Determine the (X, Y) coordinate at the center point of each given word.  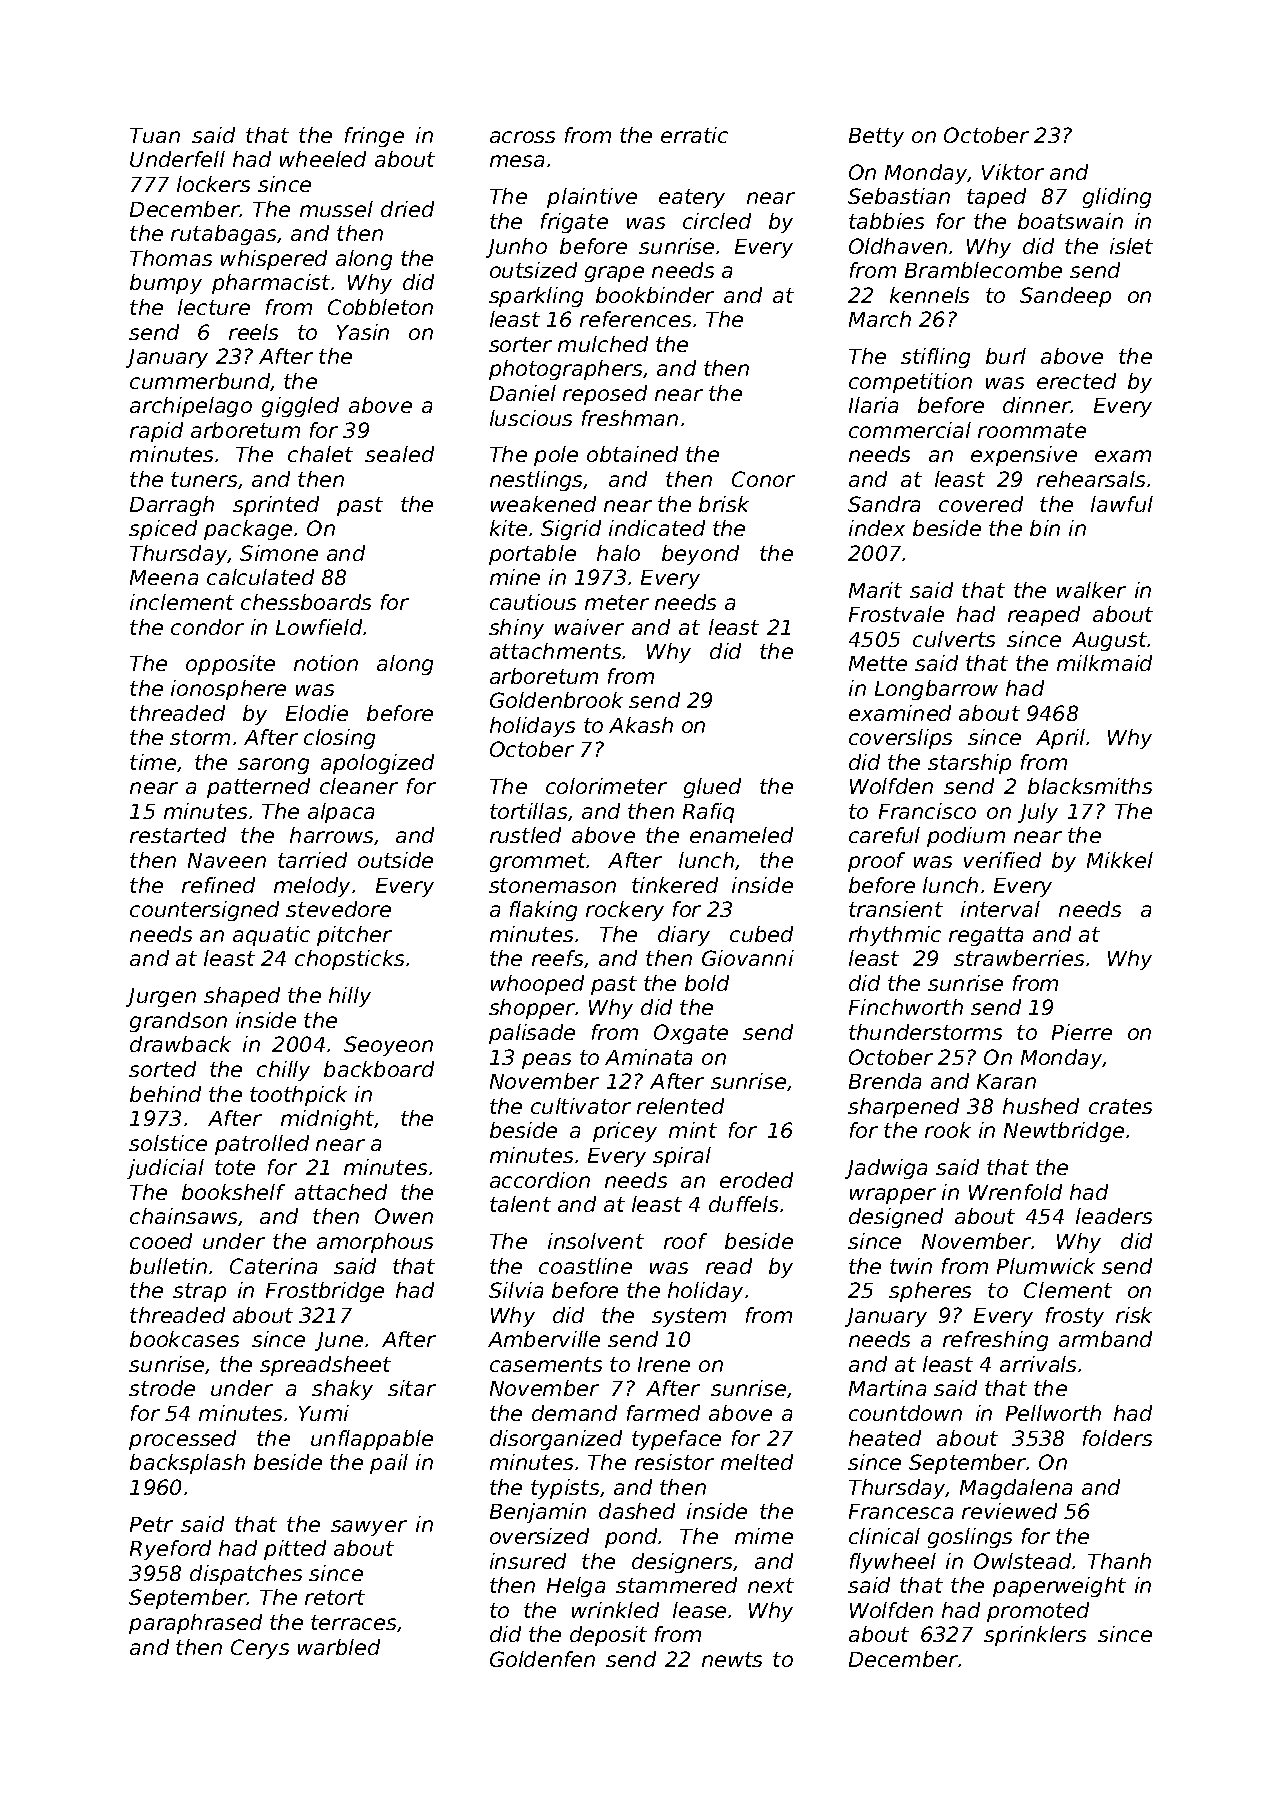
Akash (641, 725)
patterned (258, 788)
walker (1091, 590)
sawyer (369, 1528)
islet (1131, 246)
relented (680, 1106)
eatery (692, 198)
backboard (379, 1069)
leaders (1114, 1216)
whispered (274, 260)
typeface (676, 1440)
